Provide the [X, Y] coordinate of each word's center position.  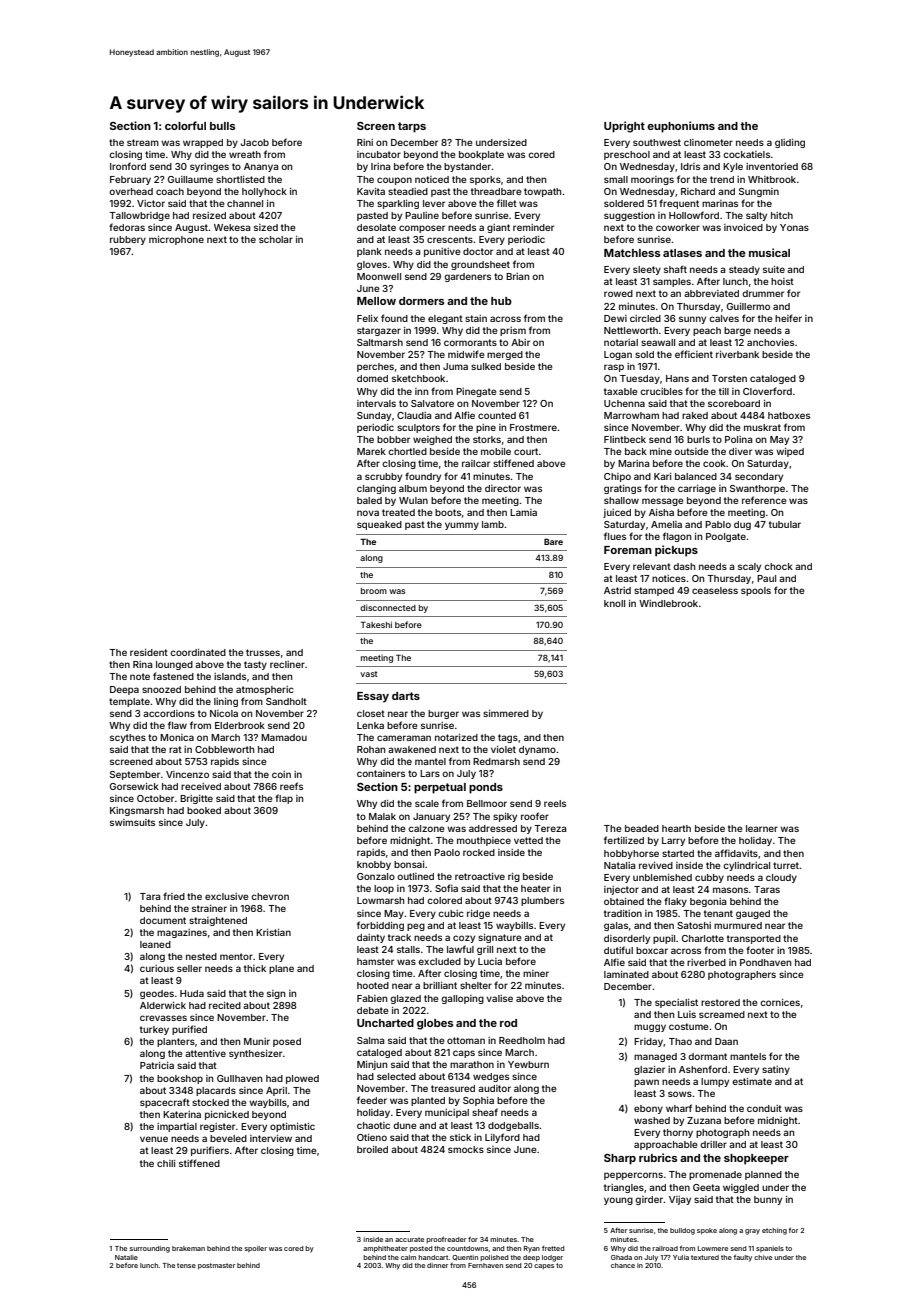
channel [245, 203]
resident [149, 652]
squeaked [379, 525]
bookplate [481, 155]
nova [368, 513]
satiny [776, 1070]
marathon [472, 1064]
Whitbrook [772, 179]
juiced [617, 513]
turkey [154, 1030]
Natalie [126, 1257]
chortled [407, 451]
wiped [790, 452]
